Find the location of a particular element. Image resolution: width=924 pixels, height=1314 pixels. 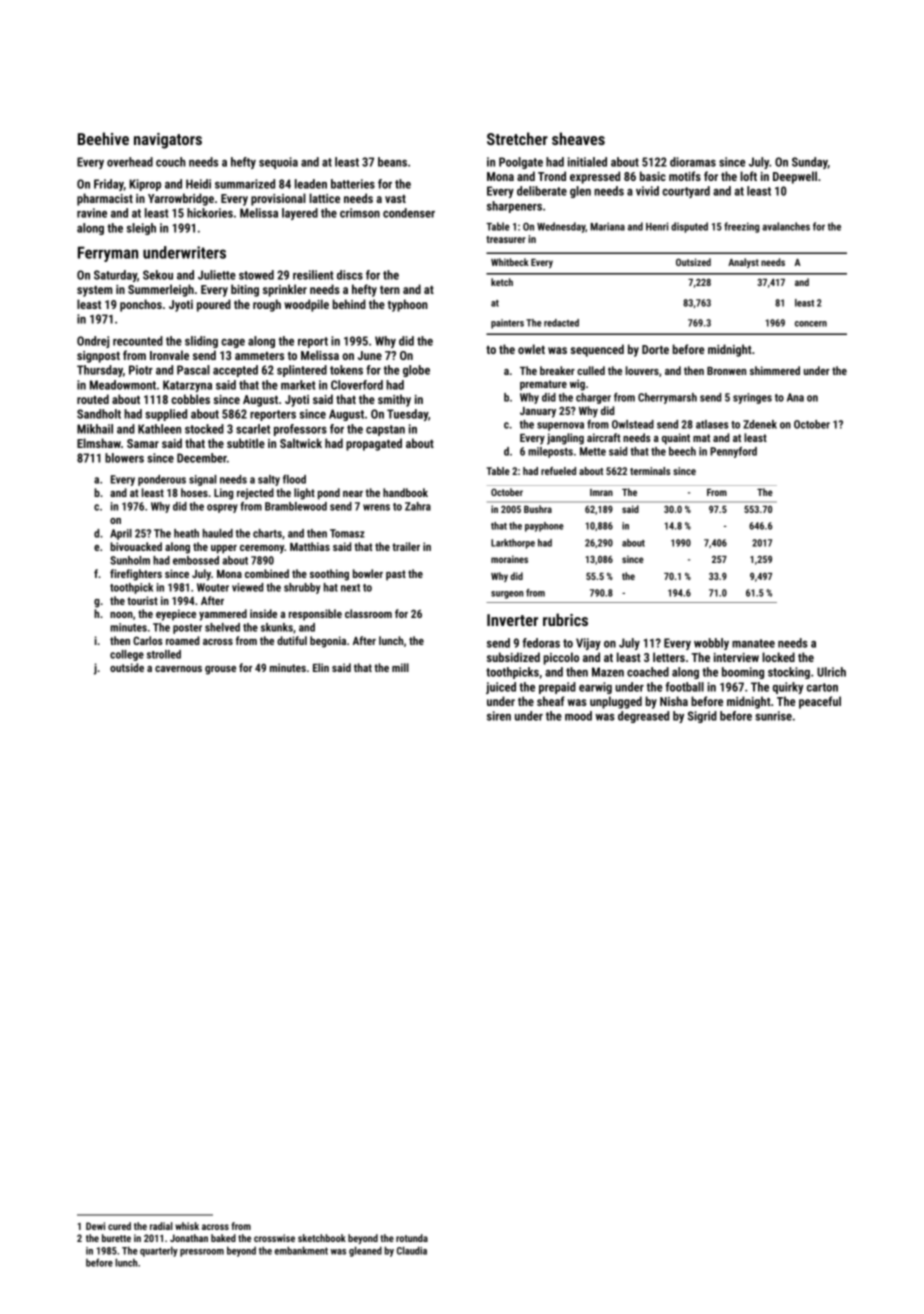

Beehive is located at coordinates (103, 138).
